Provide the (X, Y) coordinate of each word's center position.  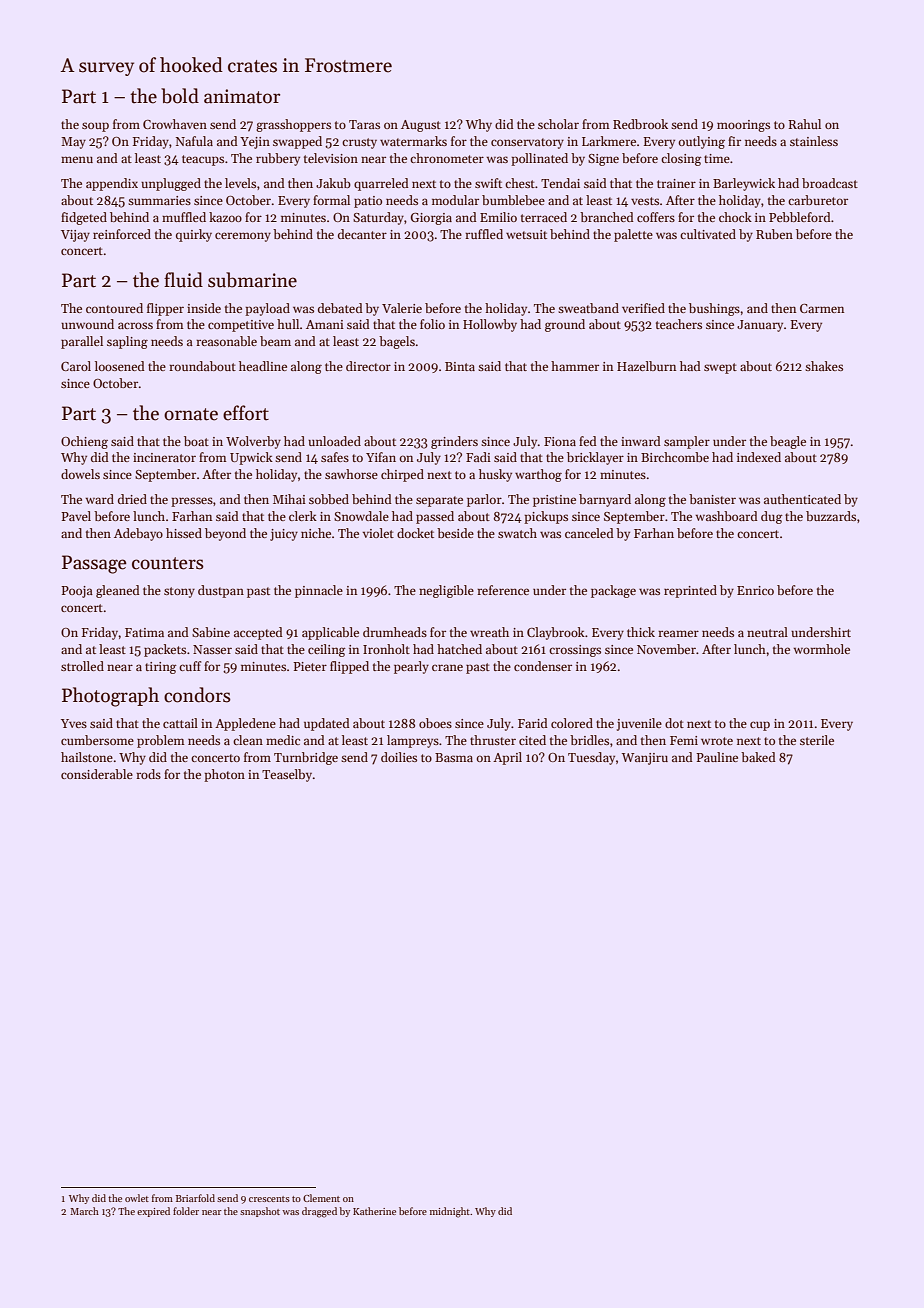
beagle (788, 442)
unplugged (171, 184)
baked (758, 757)
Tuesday (591, 758)
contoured (114, 308)
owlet (137, 1198)
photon (224, 775)
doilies (399, 757)
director (368, 366)
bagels (397, 342)
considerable (97, 774)
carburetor (818, 200)
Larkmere (609, 141)
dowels (80, 474)
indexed (759, 457)
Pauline (717, 757)
